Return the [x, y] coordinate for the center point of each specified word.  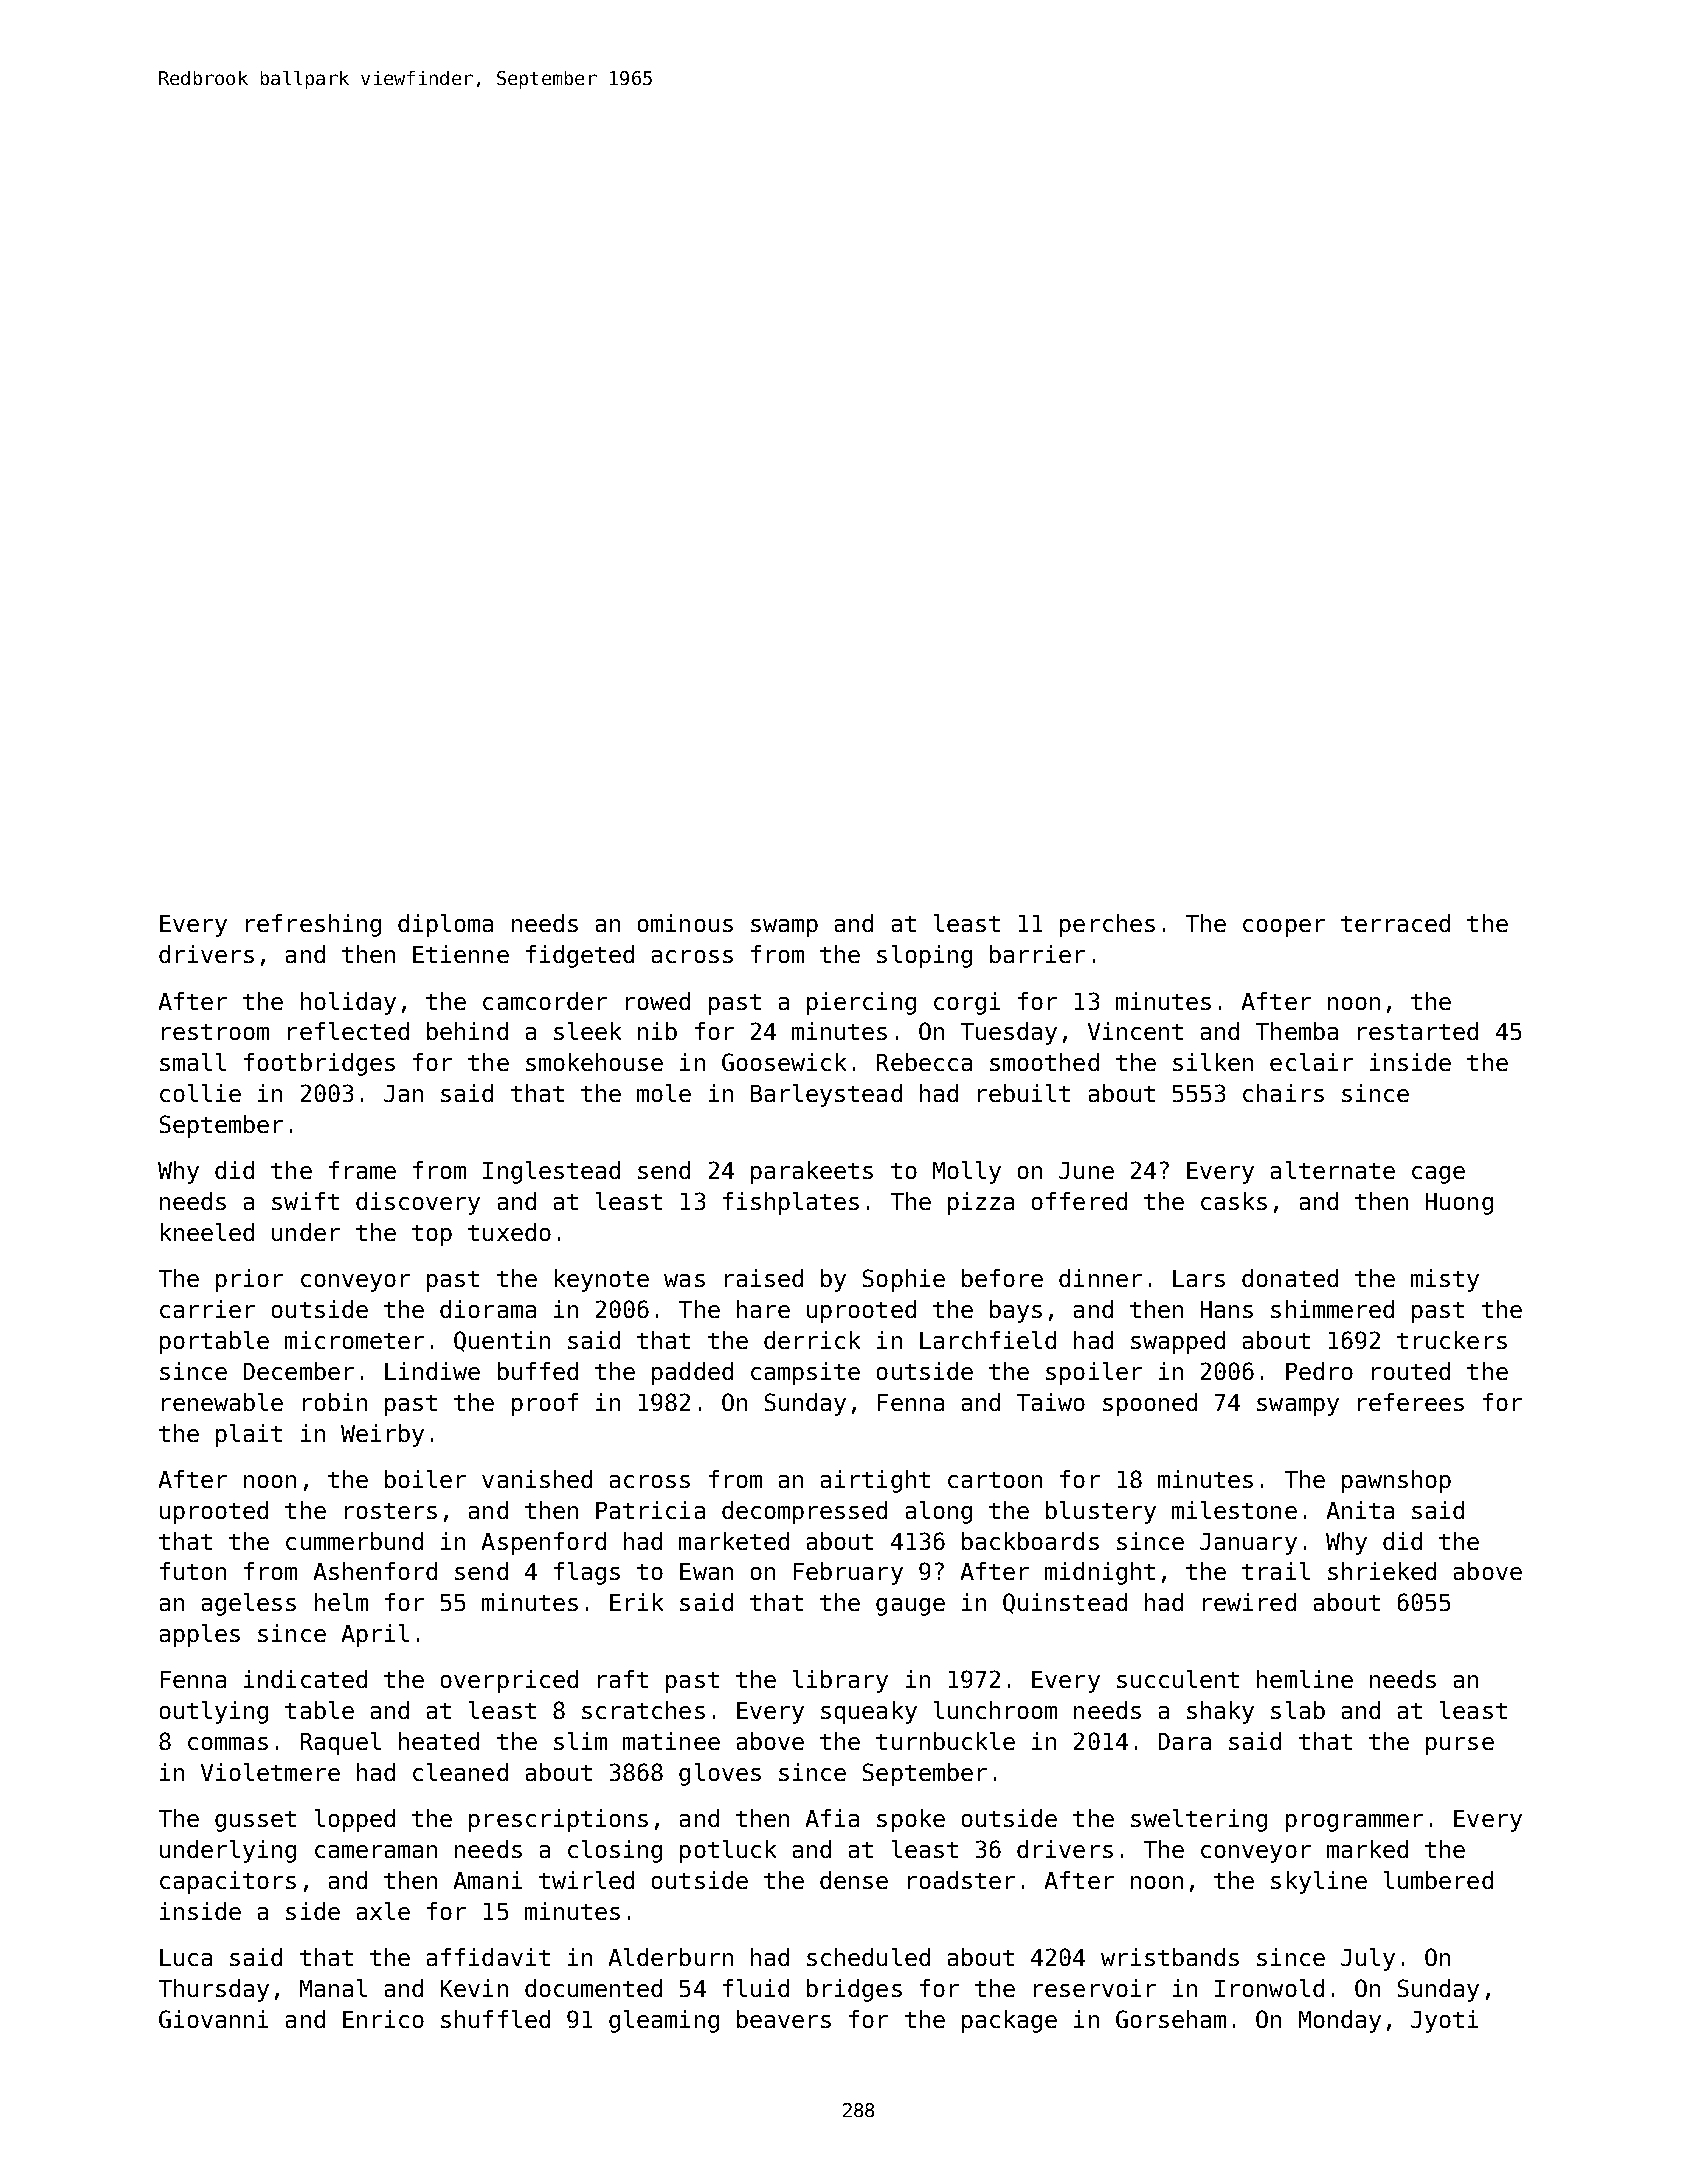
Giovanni [213, 2019]
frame [362, 1170]
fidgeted [580, 956]
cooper [1284, 928]
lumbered [1438, 1880]
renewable [222, 1402]
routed [1411, 1371]
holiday [348, 1003]
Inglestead [551, 1172]
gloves [720, 1774]
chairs [1283, 1093]
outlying [214, 1712]
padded [692, 1373]
